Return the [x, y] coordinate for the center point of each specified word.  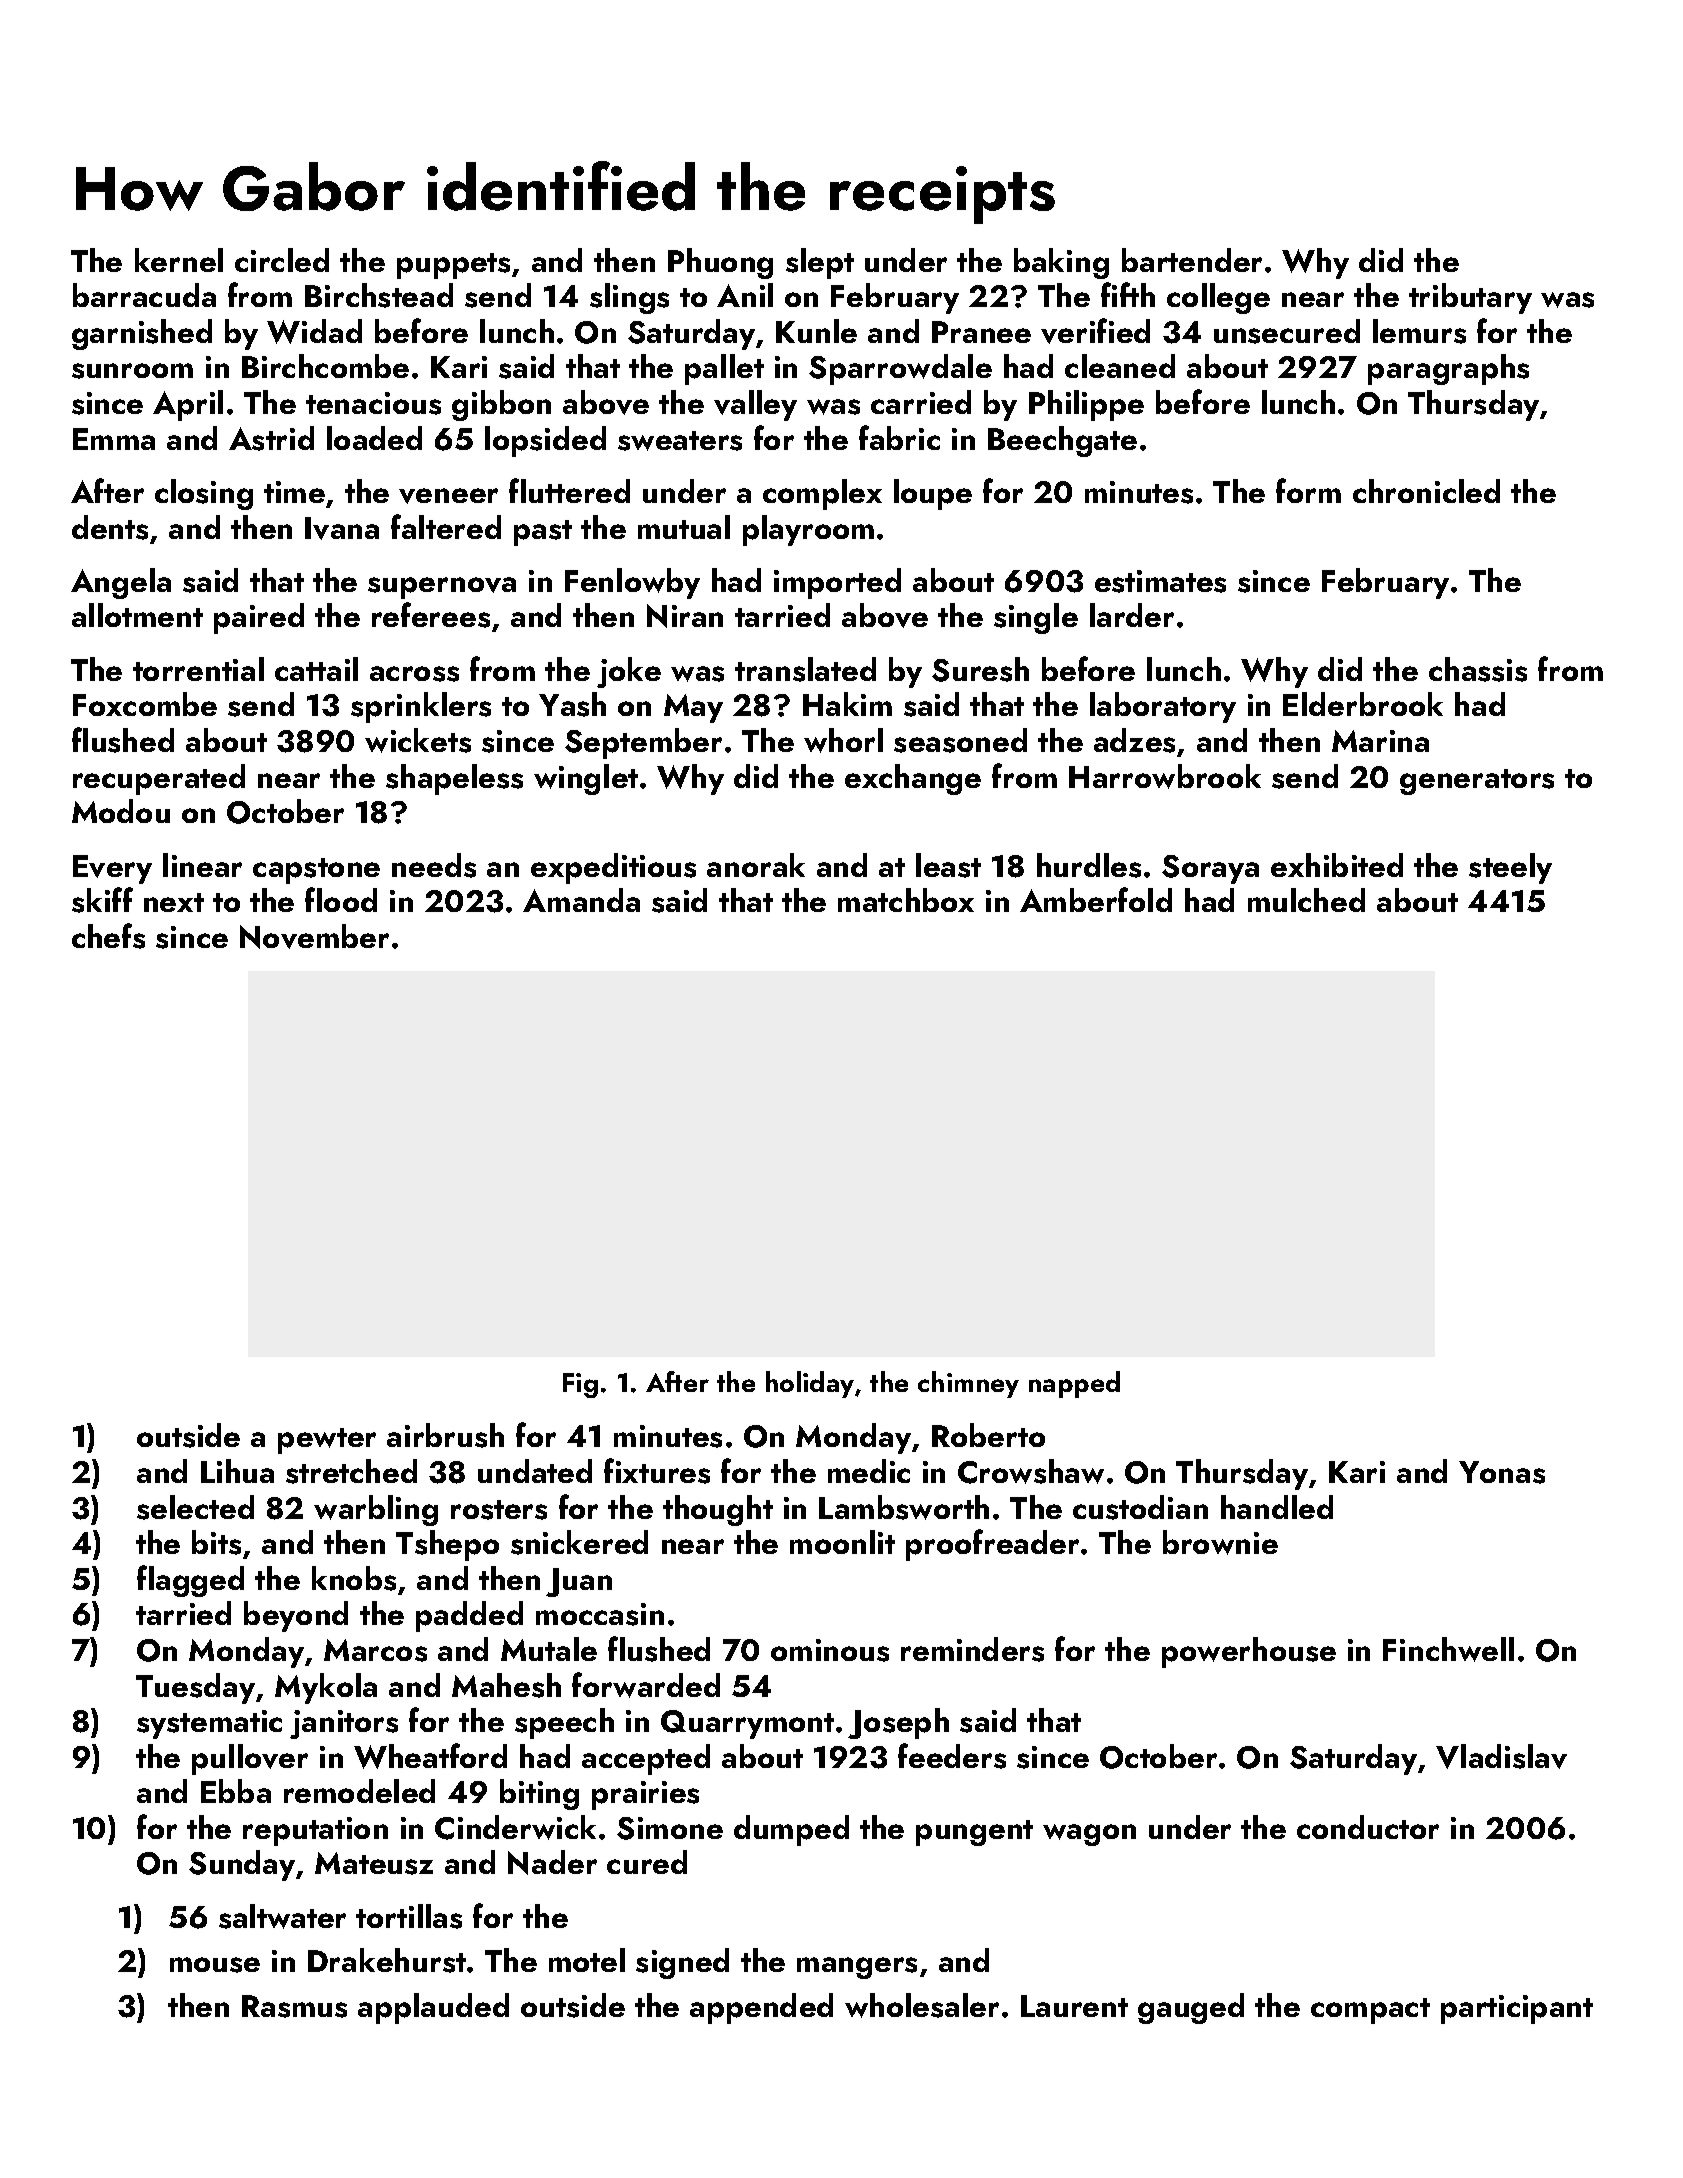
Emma [114, 439]
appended [761, 2008]
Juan [579, 1582]
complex [822, 494]
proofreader [992, 1545]
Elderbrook [1363, 704]
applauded [433, 2008]
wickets [418, 740]
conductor [1368, 1827]
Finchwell [1448, 1649]
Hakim [847, 704]
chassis [1478, 669]
